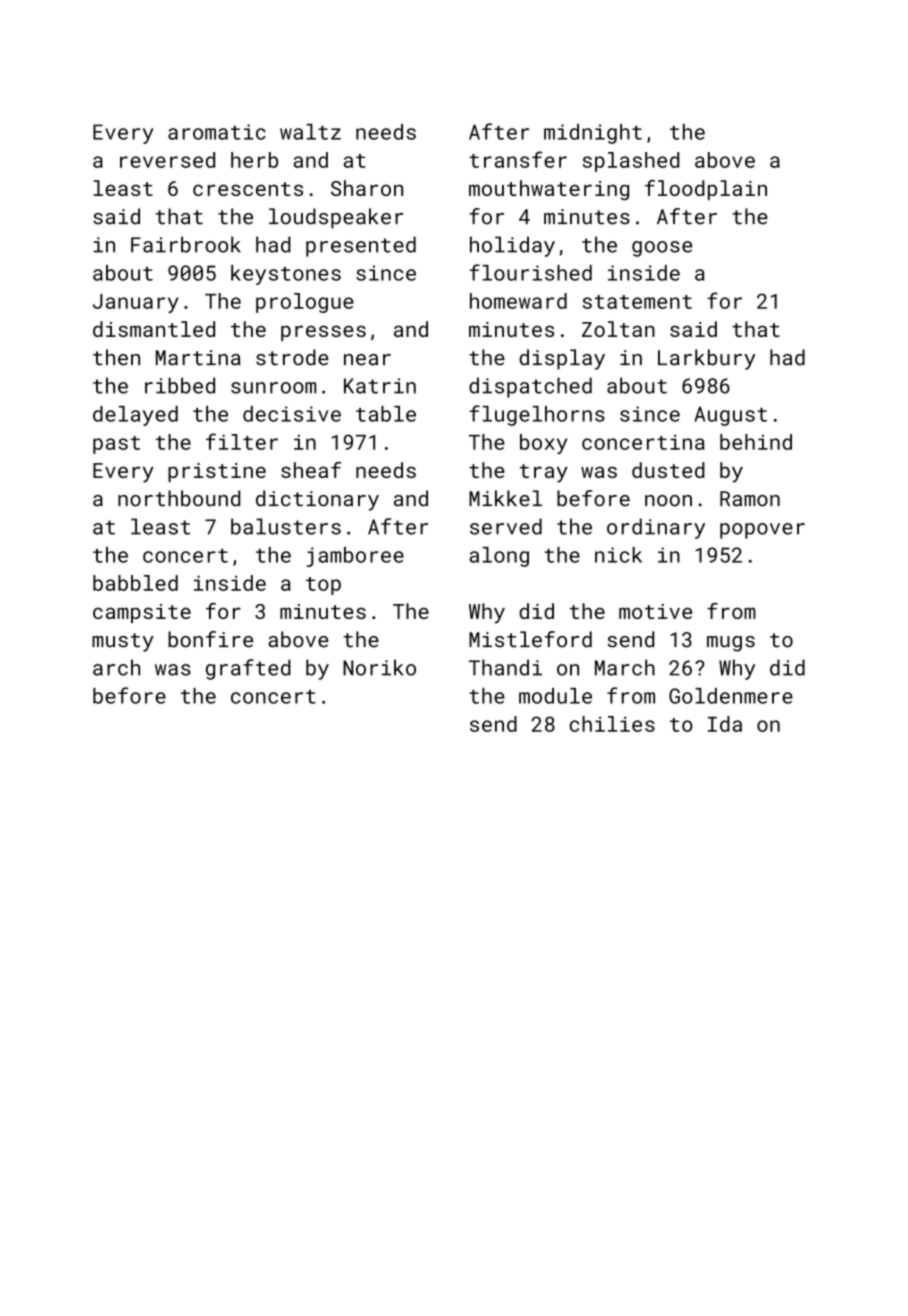 This page has height=1316, width=908. Describe the element at coordinates (707, 359) in the page. I see `Larkbury` at that location.
